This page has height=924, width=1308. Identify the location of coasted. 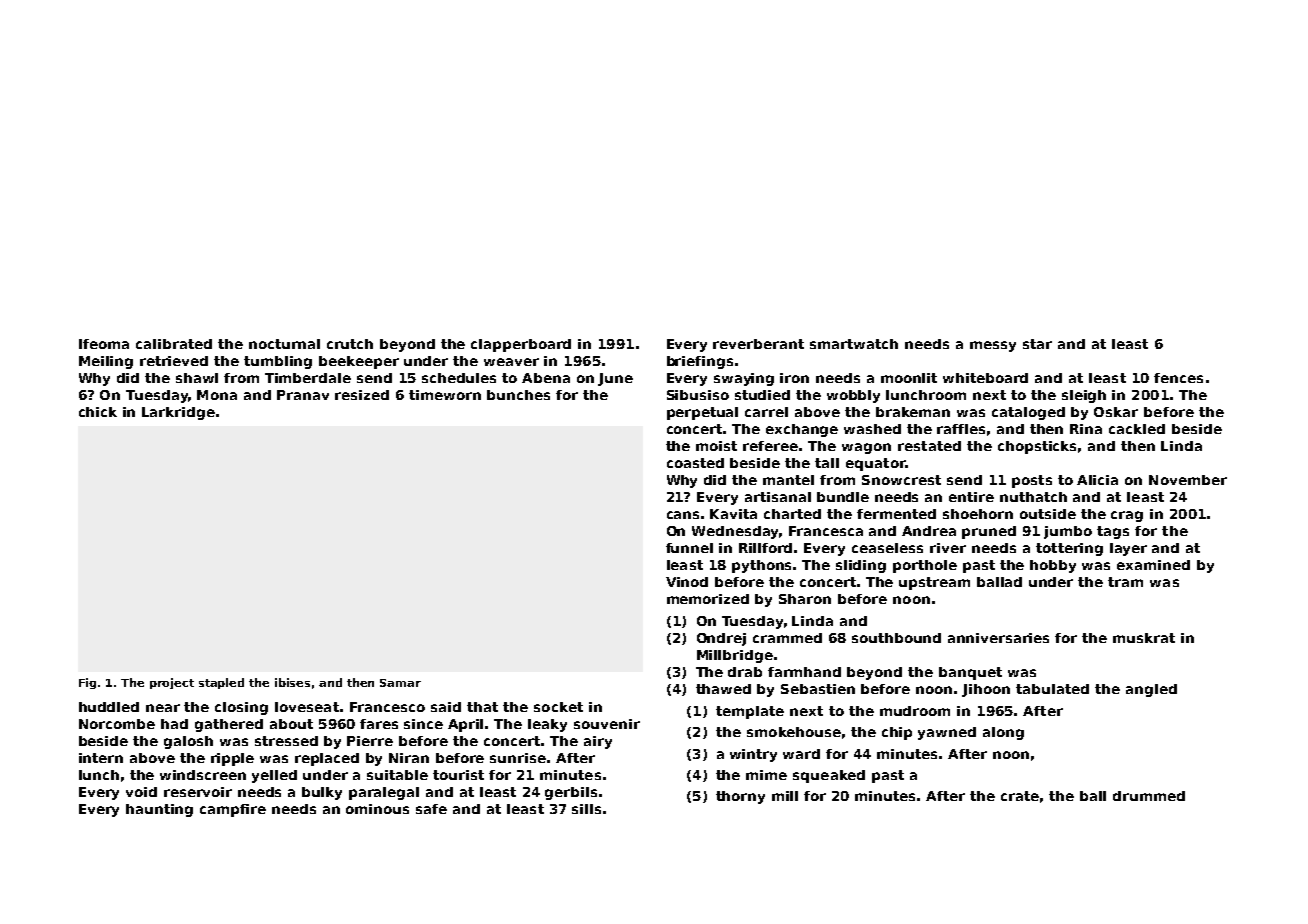
(695, 463).
